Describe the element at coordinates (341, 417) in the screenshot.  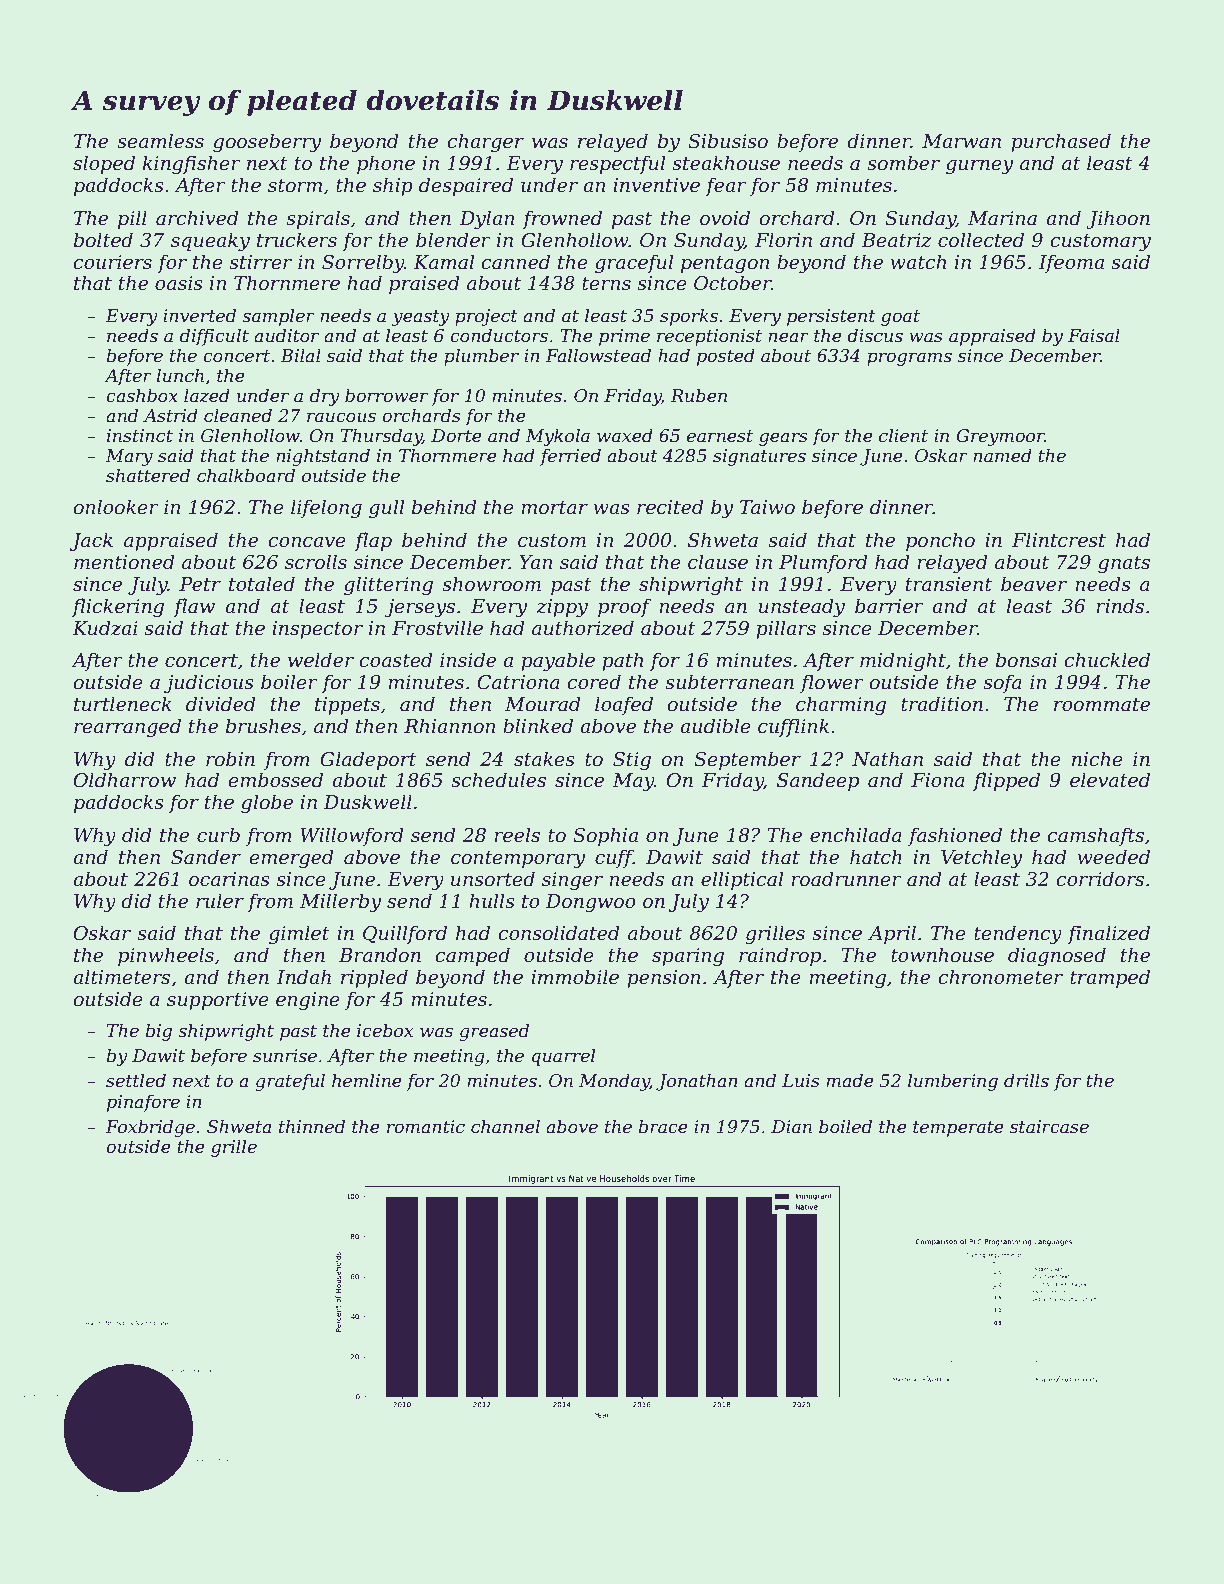
I see `raucous` at that location.
